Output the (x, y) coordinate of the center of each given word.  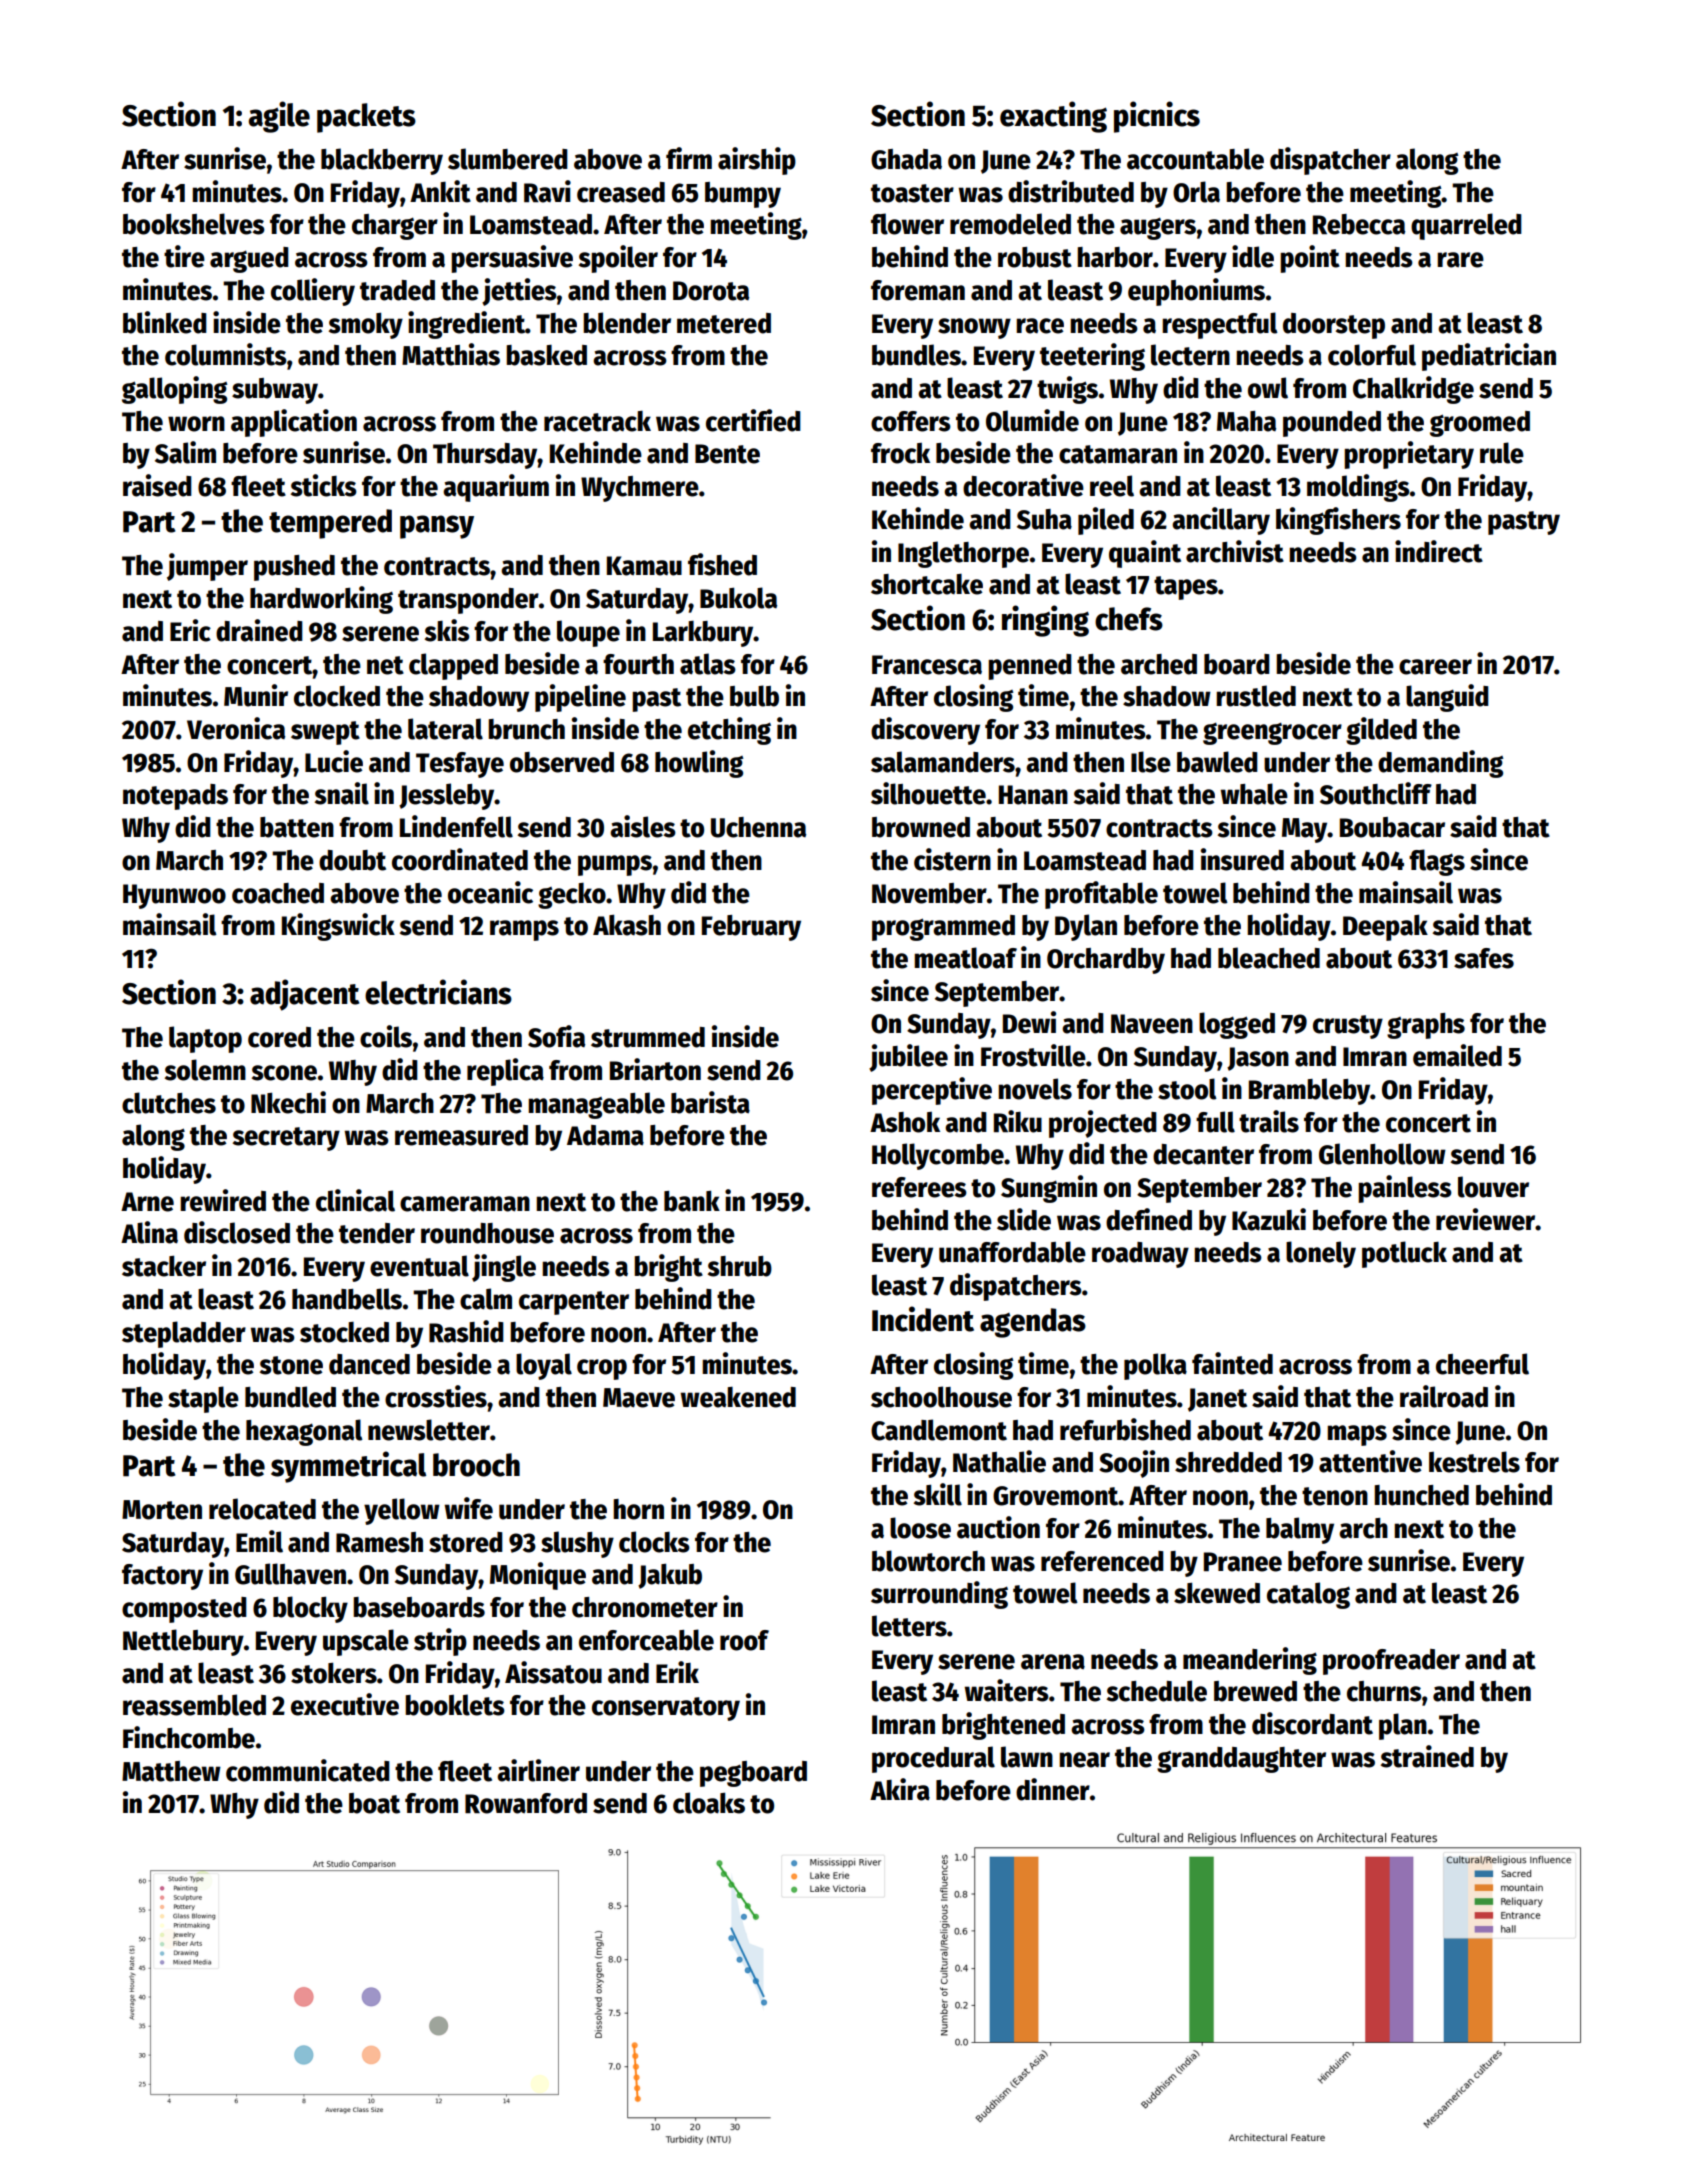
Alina (149, 1232)
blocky (310, 1609)
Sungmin (1049, 1189)
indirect (1439, 551)
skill (938, 1494)
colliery (313, 292)
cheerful (1482, 1364)
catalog (1308, 1595)
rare (1460, 260)
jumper (207, 567)
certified (753, 420)
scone (284, 1073)
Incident (923, 1319)
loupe (588, 633)
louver (1493, 1187)
